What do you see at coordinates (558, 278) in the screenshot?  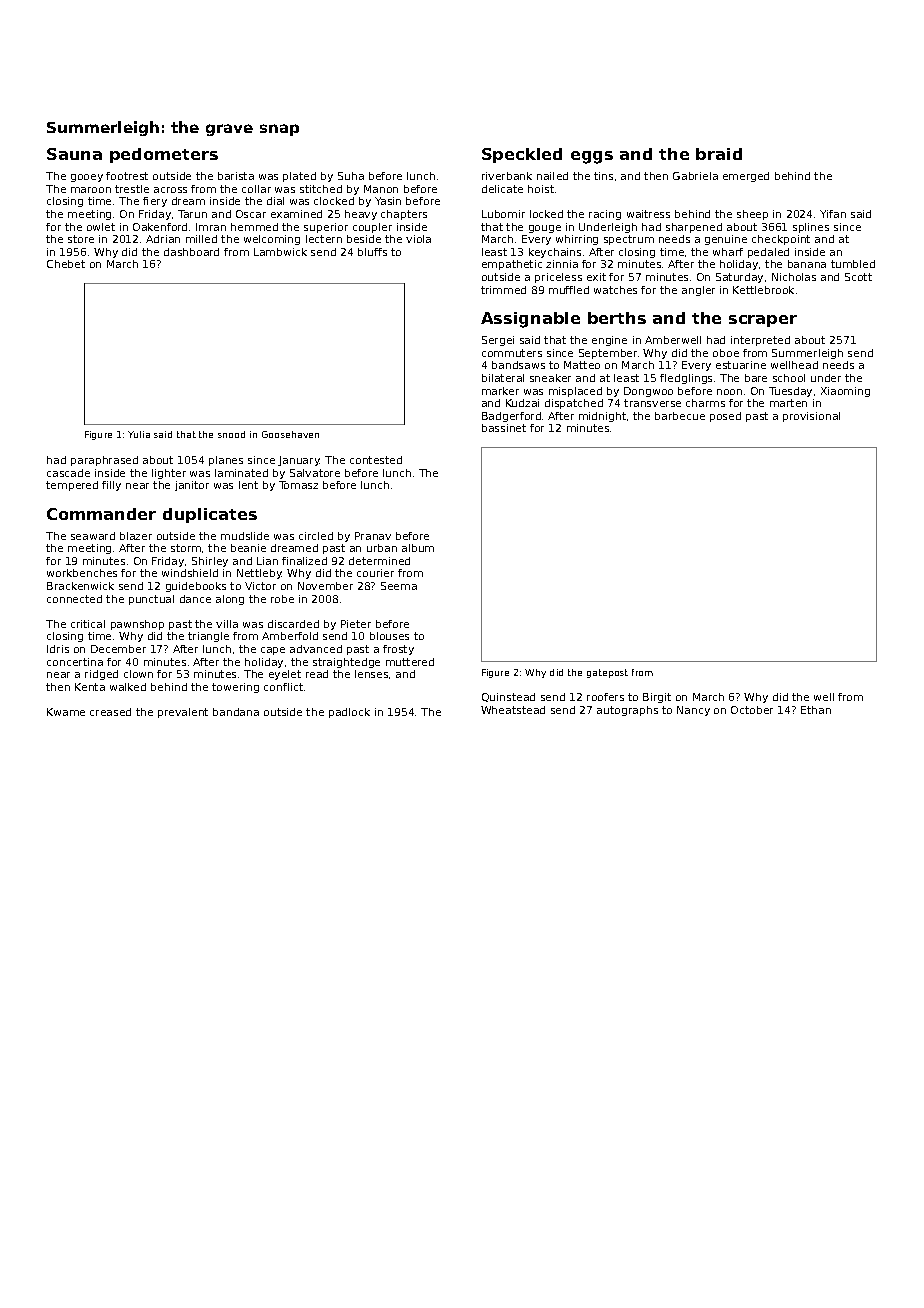 I see `priceless` at bounding box center [558, 278].
